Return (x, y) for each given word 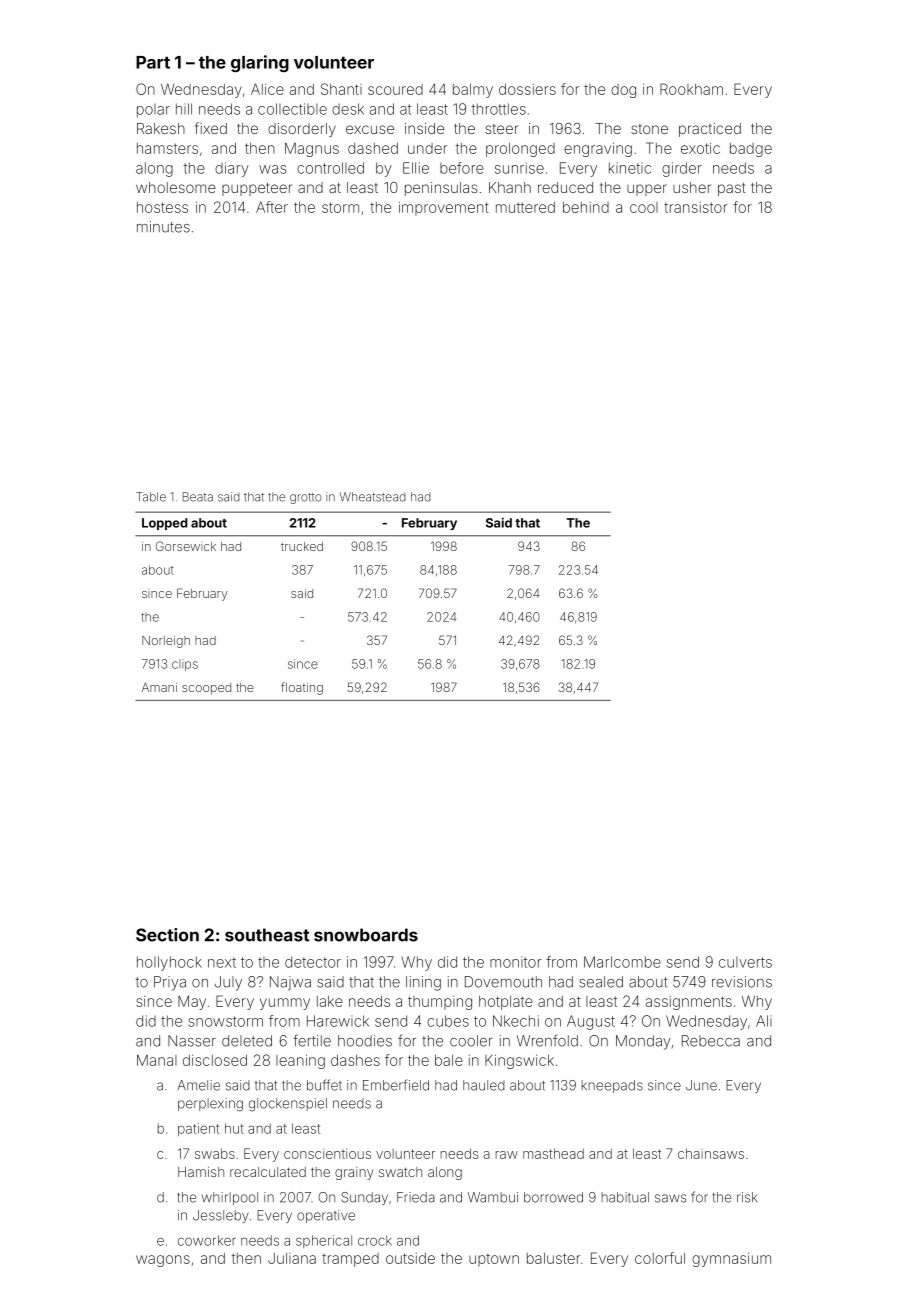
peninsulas (441, 189)
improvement (444, 209)
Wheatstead (373, 497)
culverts (745, 962)
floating (302, 688)
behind (586, 207)
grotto (306, 498)
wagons (163, 1261)
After (272, 207)
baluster (553, 1258)
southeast (267, 935)
